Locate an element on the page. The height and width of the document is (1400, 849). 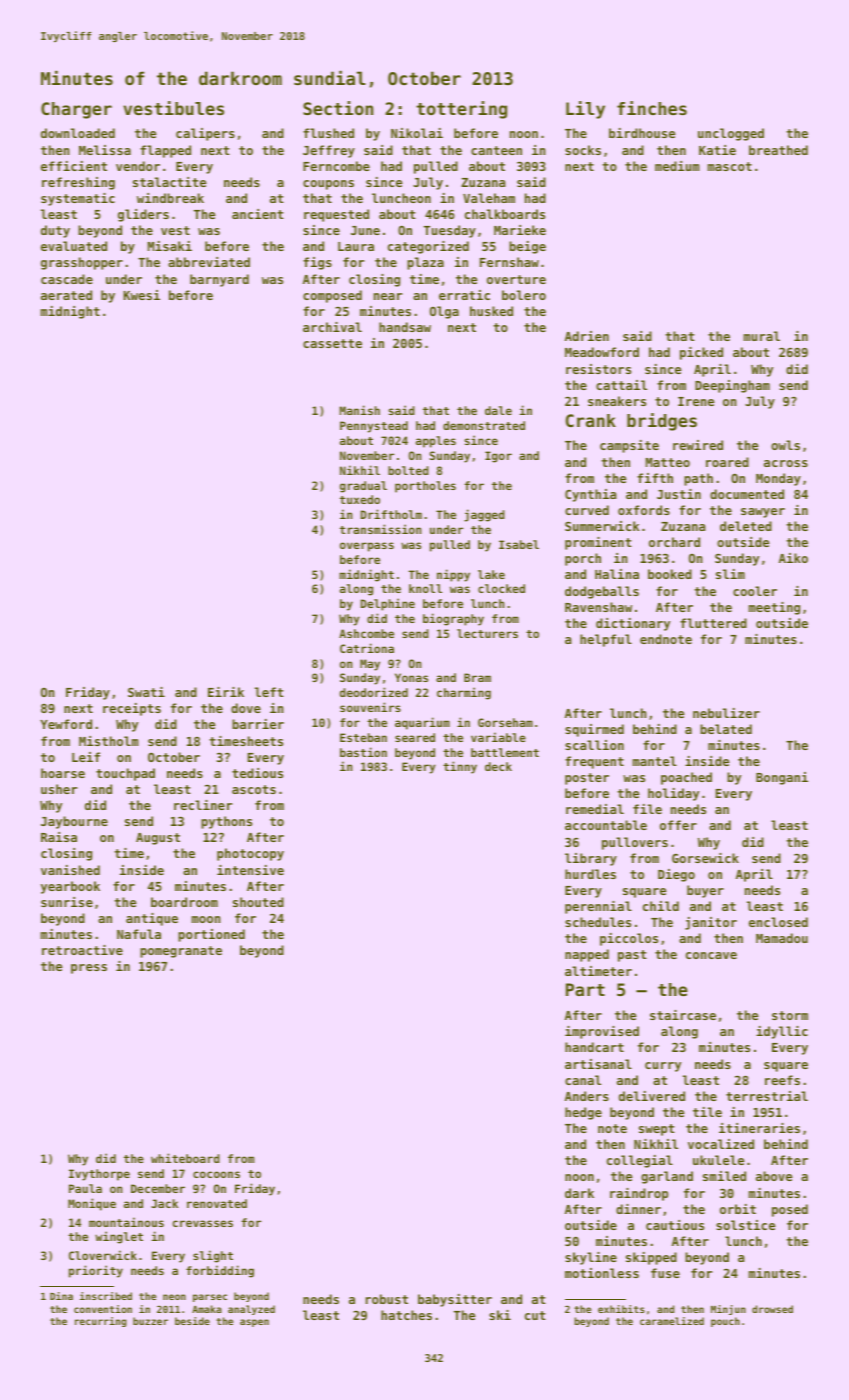
overpass is located at coordinates (367, 547).
